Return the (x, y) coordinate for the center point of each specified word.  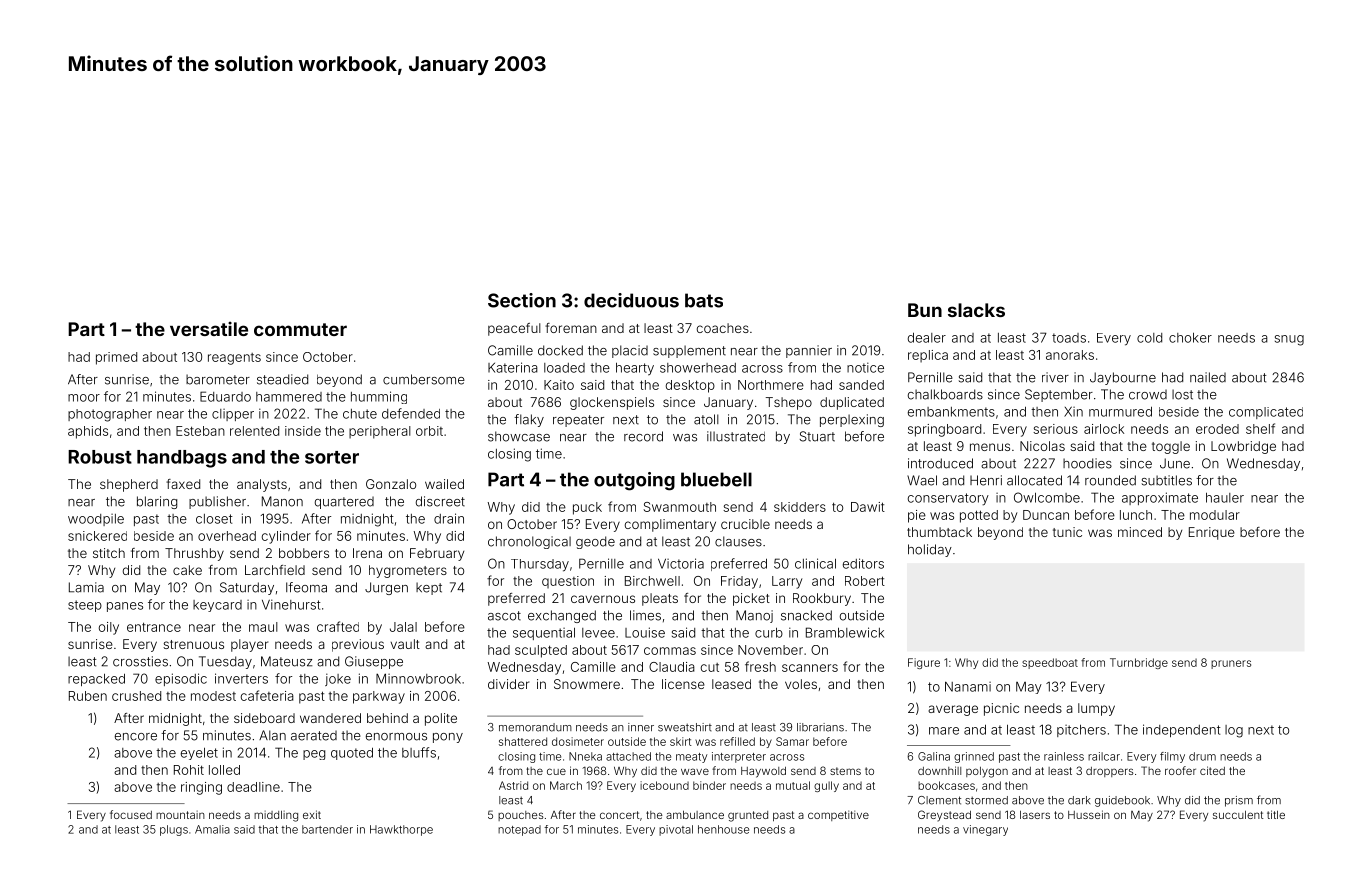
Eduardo (225, 396)
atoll (706, 419)
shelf (1260, 428)
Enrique (1212, 533)
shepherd (129, 485)
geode (595, 542)
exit (312, 814)
